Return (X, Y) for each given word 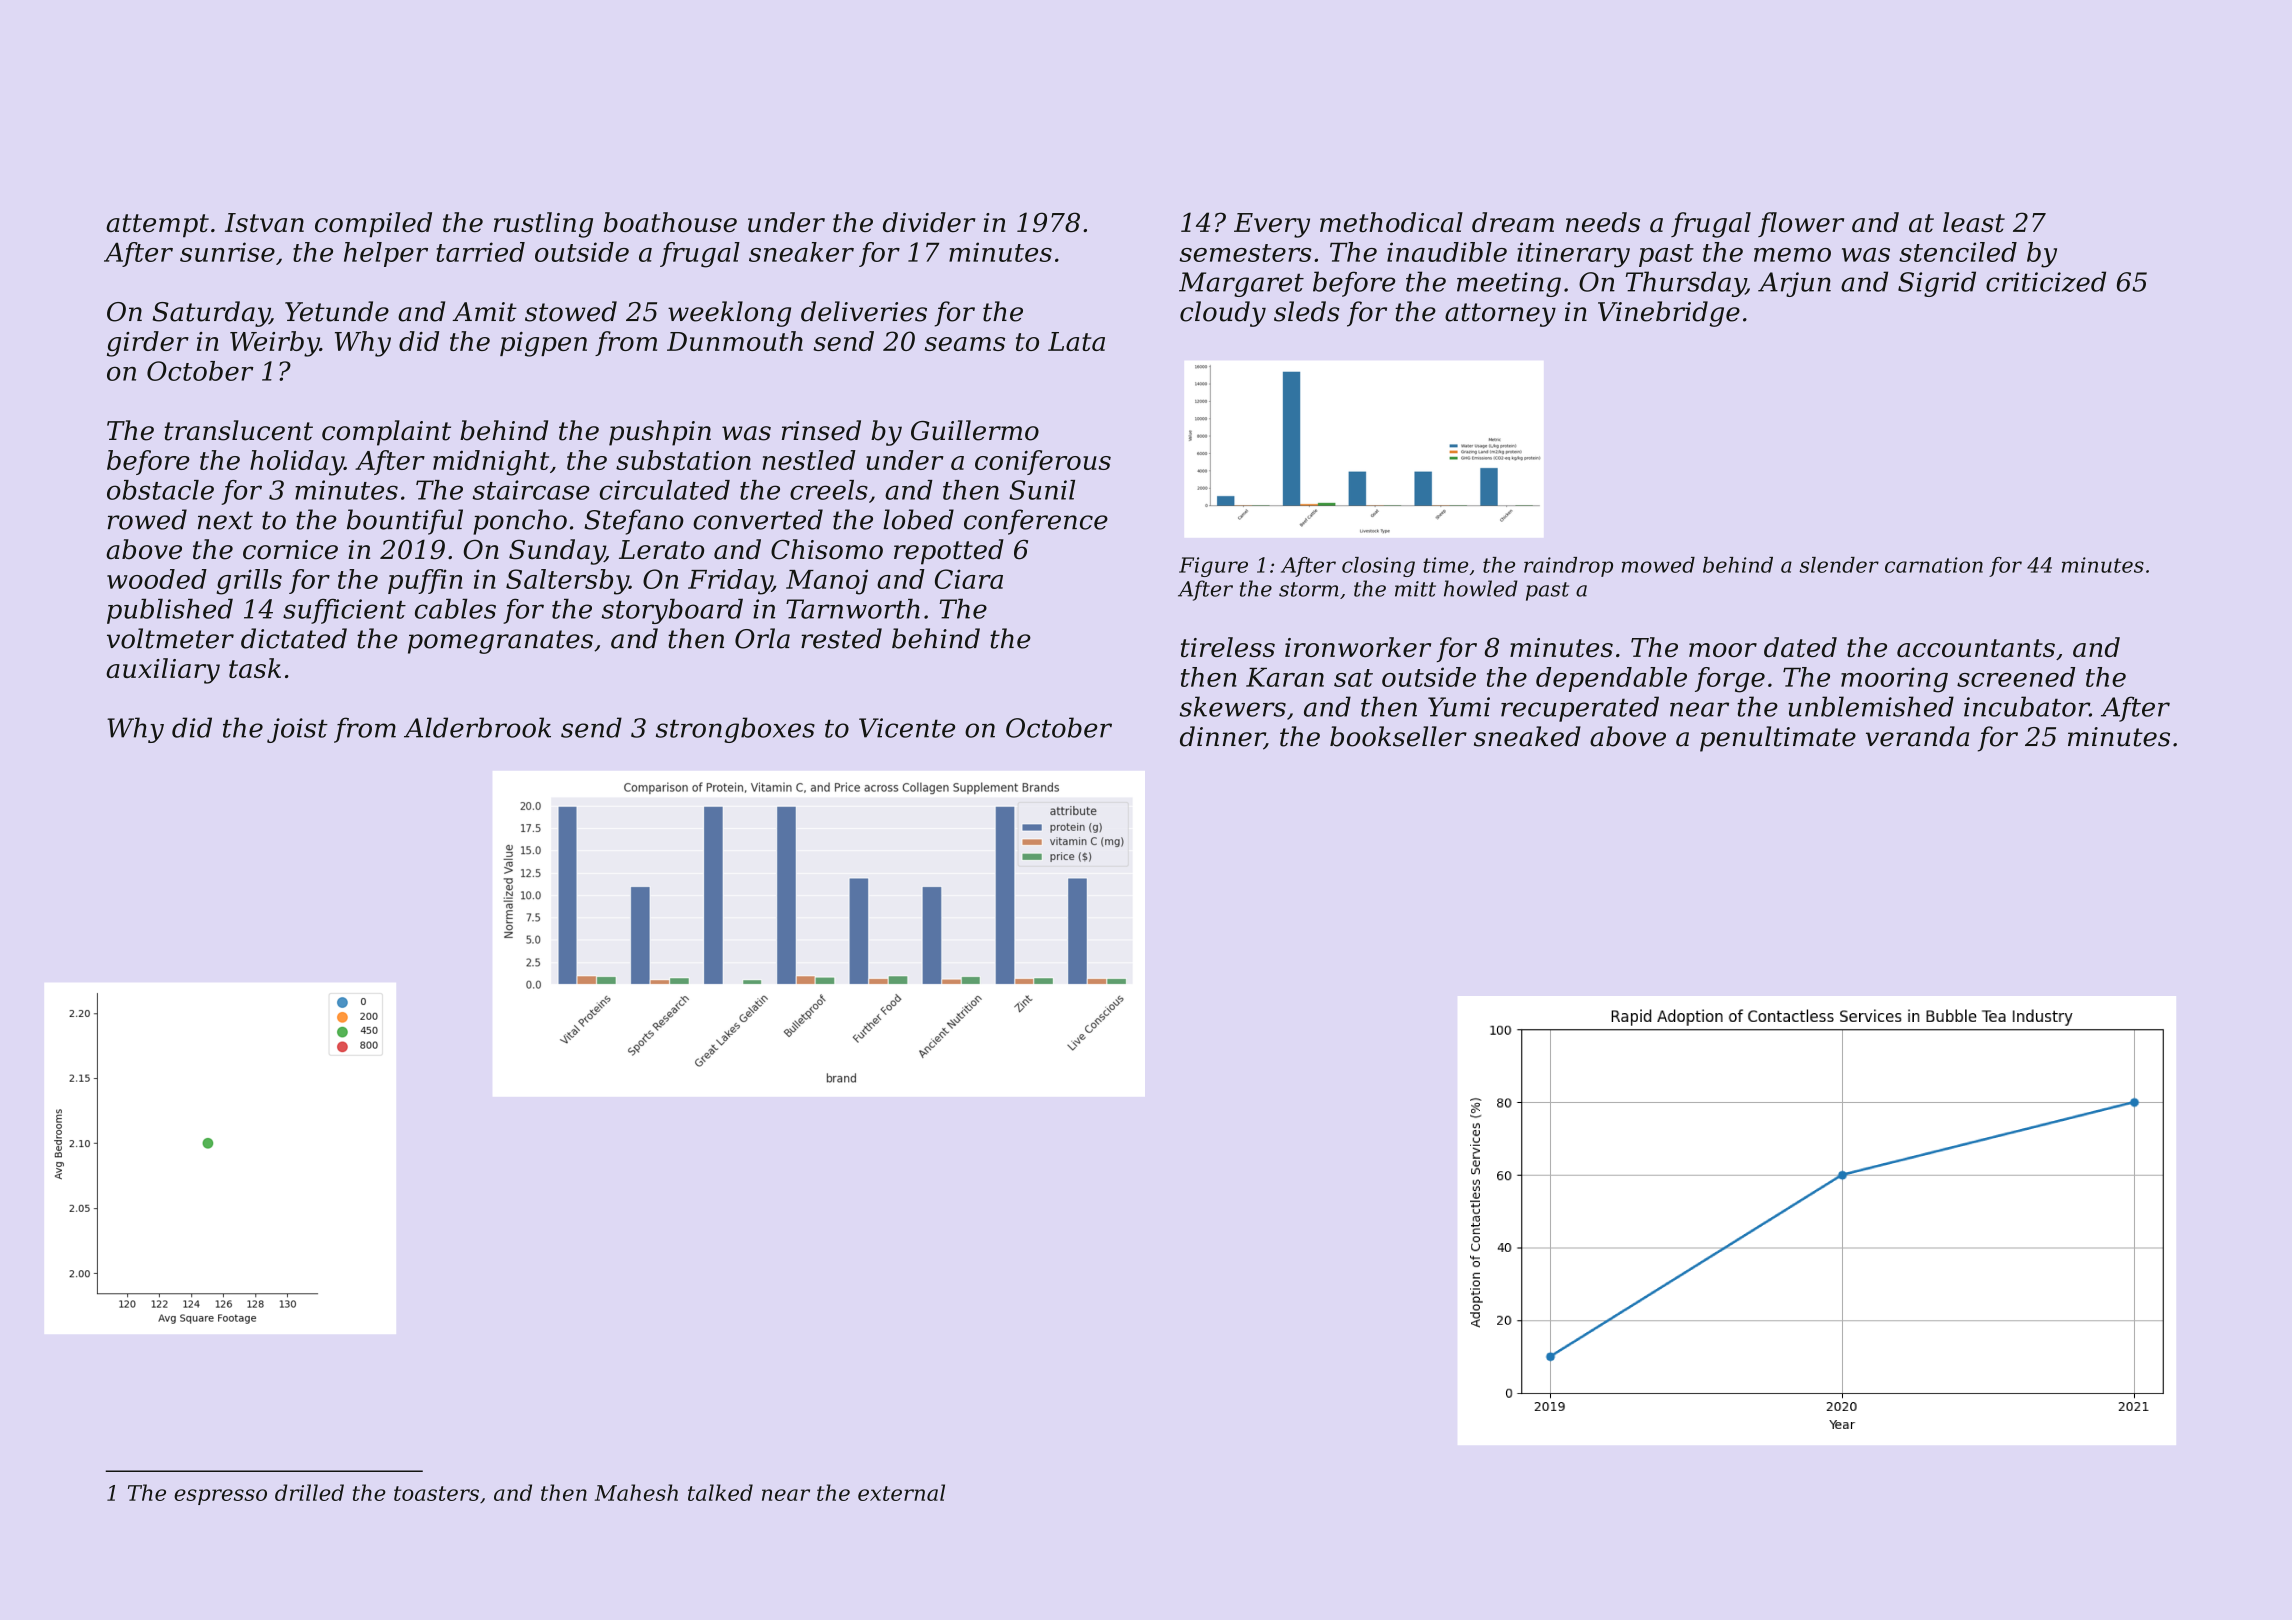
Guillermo (975, 430)
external (901, 1492)
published (170, 611)
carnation (1934, 565)
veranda (1917, 736)
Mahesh (636, 1492)
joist (297, 730)
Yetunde (337, 311)
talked (720, 1492)
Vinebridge (1669, 314)
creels (829, 490)
